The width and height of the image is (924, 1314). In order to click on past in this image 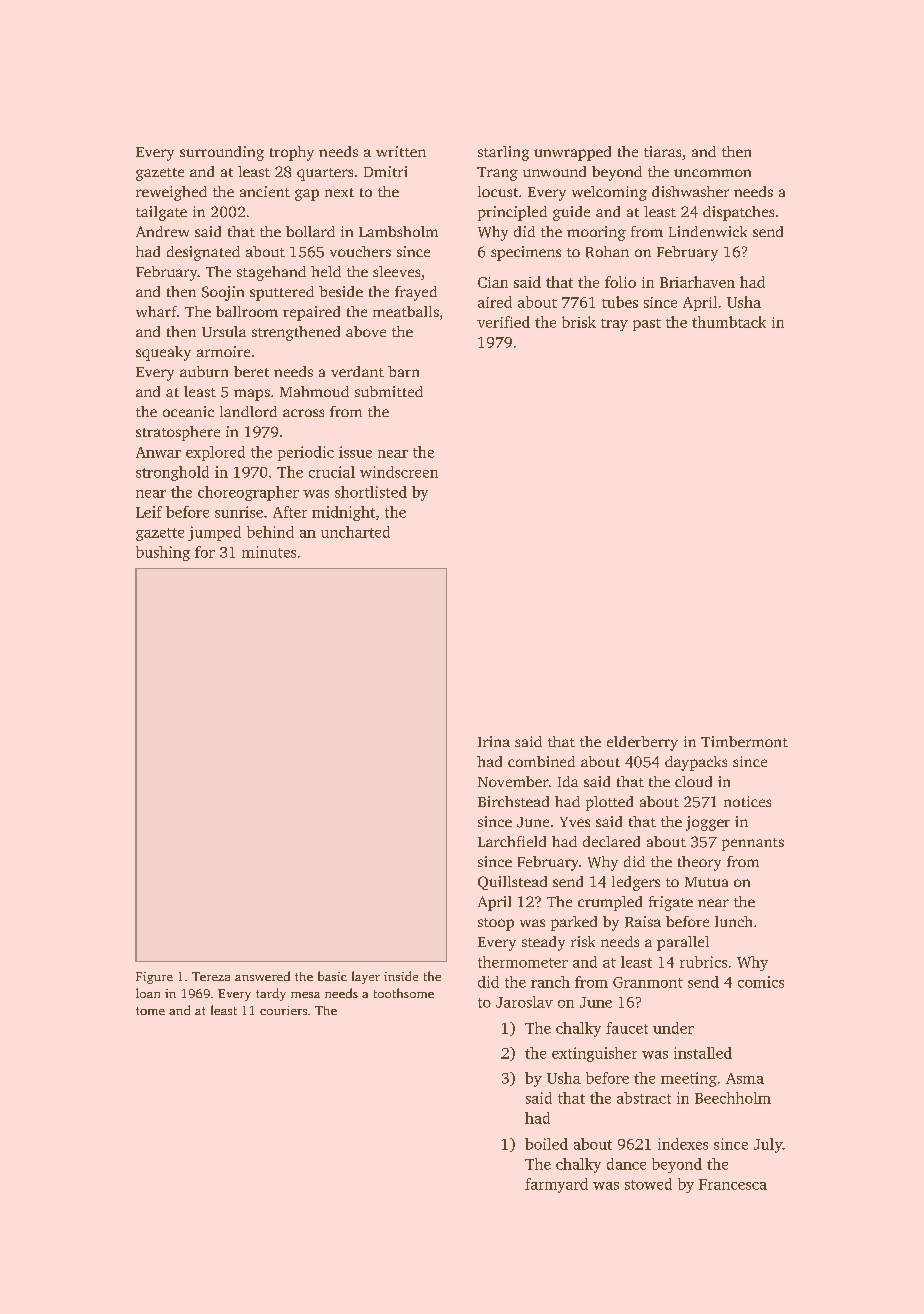, I will do `click(647, 325)`.
